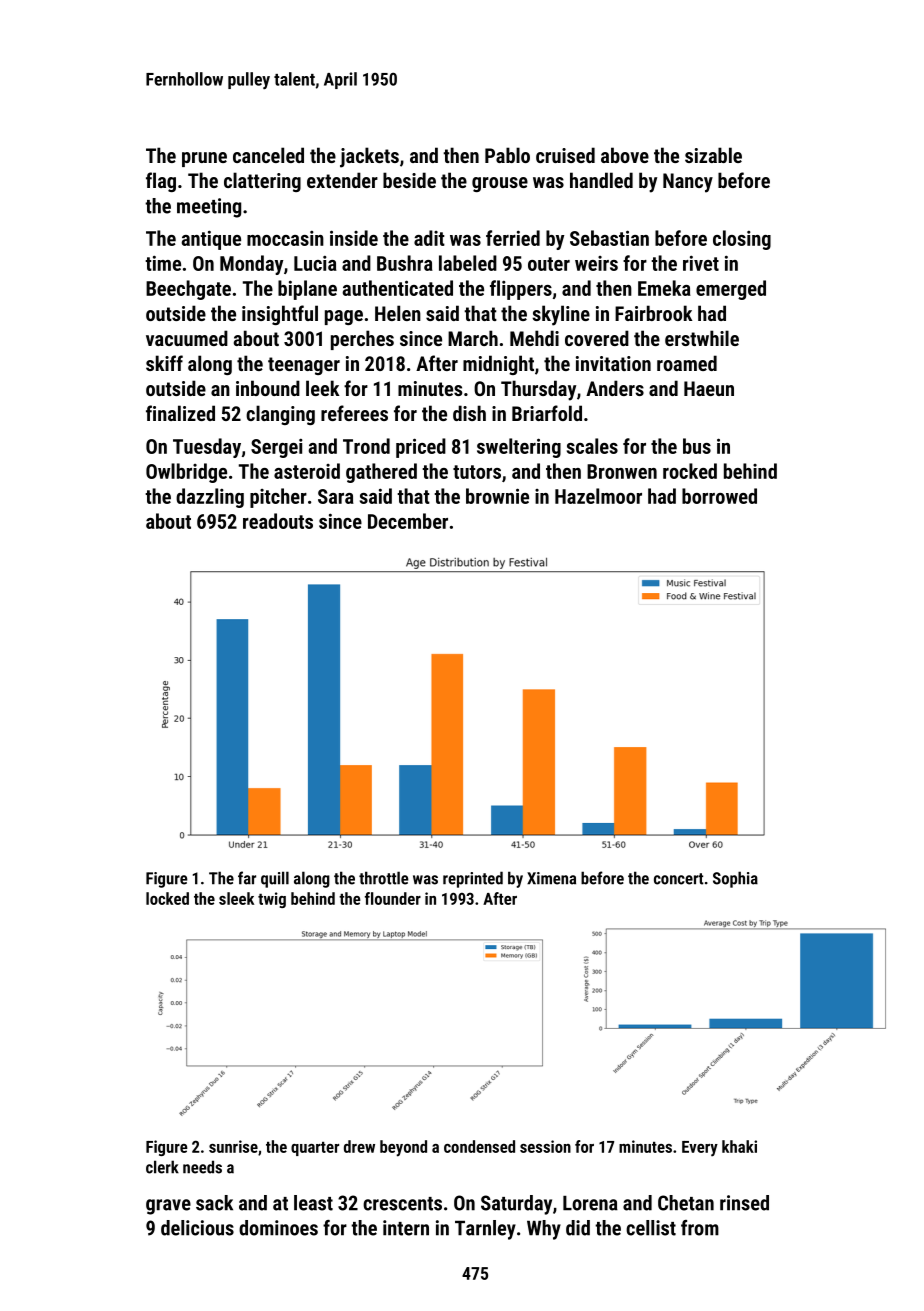  I want to click on sunrise, so click(233, 1146).
